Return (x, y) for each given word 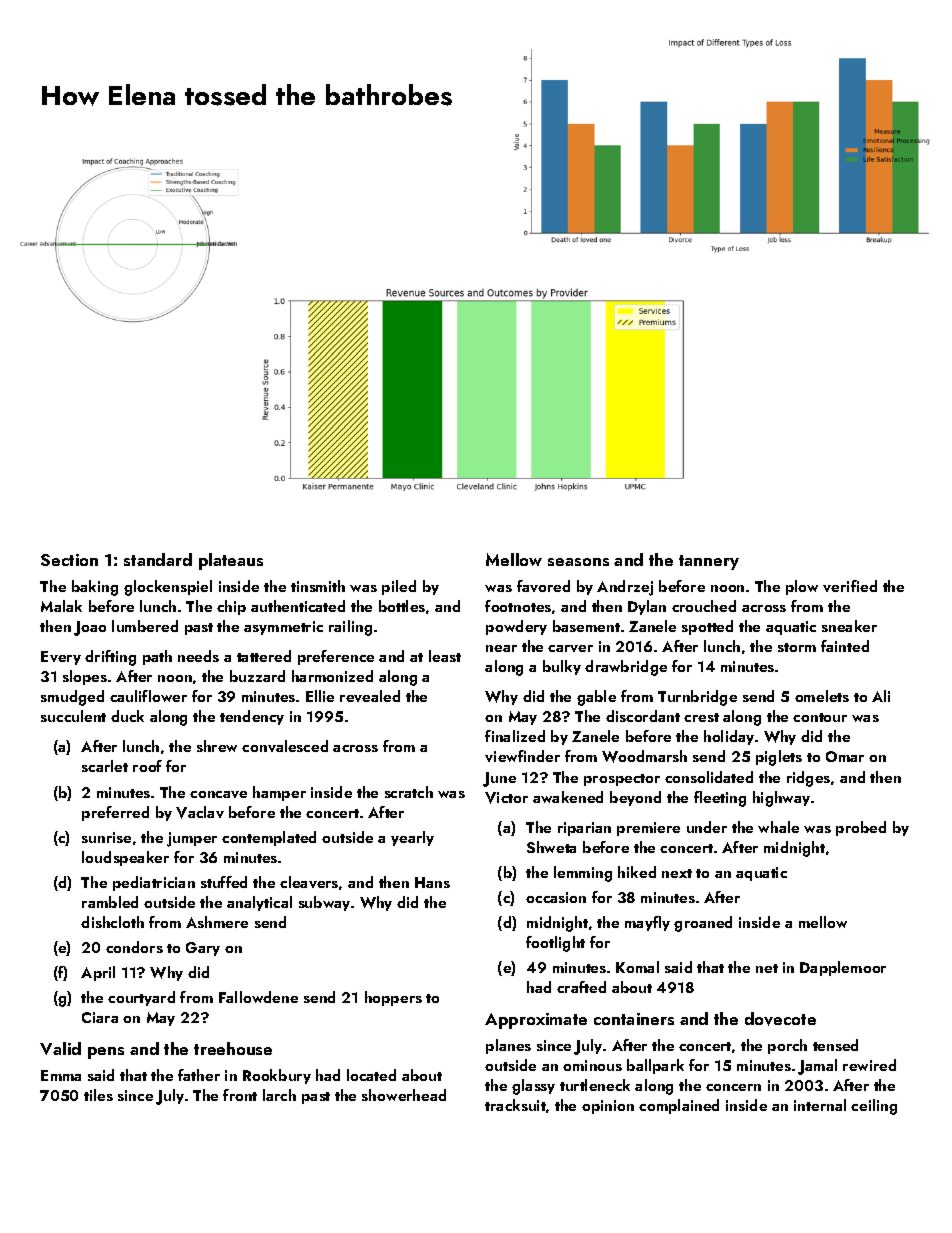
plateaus (231, 561)
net (767, 968)
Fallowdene (258, 997)
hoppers (393, 998)
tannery (709, 562)
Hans (432, 882)
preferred (115, 813)
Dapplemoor (843, 968)
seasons (578, 562)
